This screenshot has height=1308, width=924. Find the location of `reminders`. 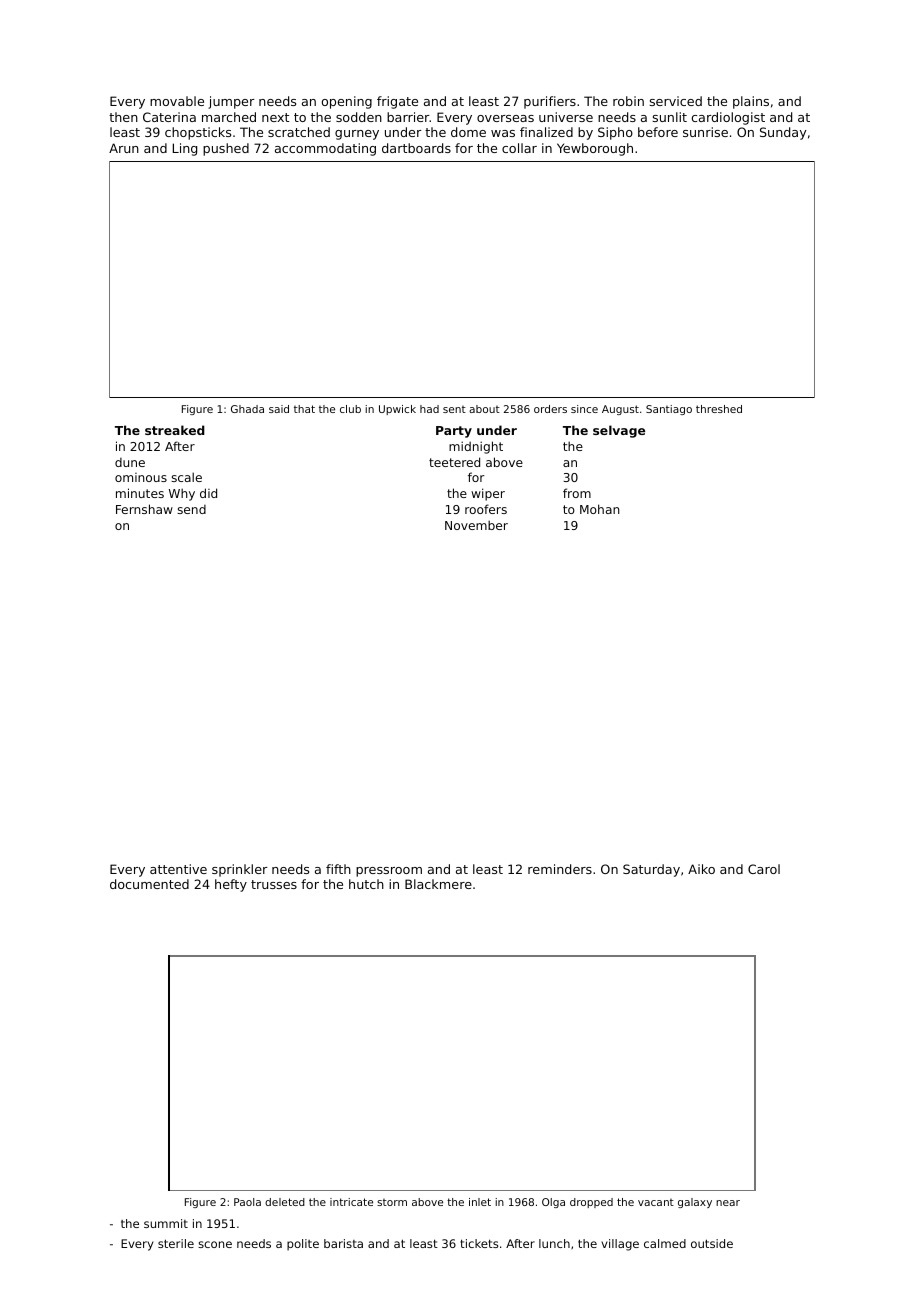

reminders is located at coordinates (560, 869).
